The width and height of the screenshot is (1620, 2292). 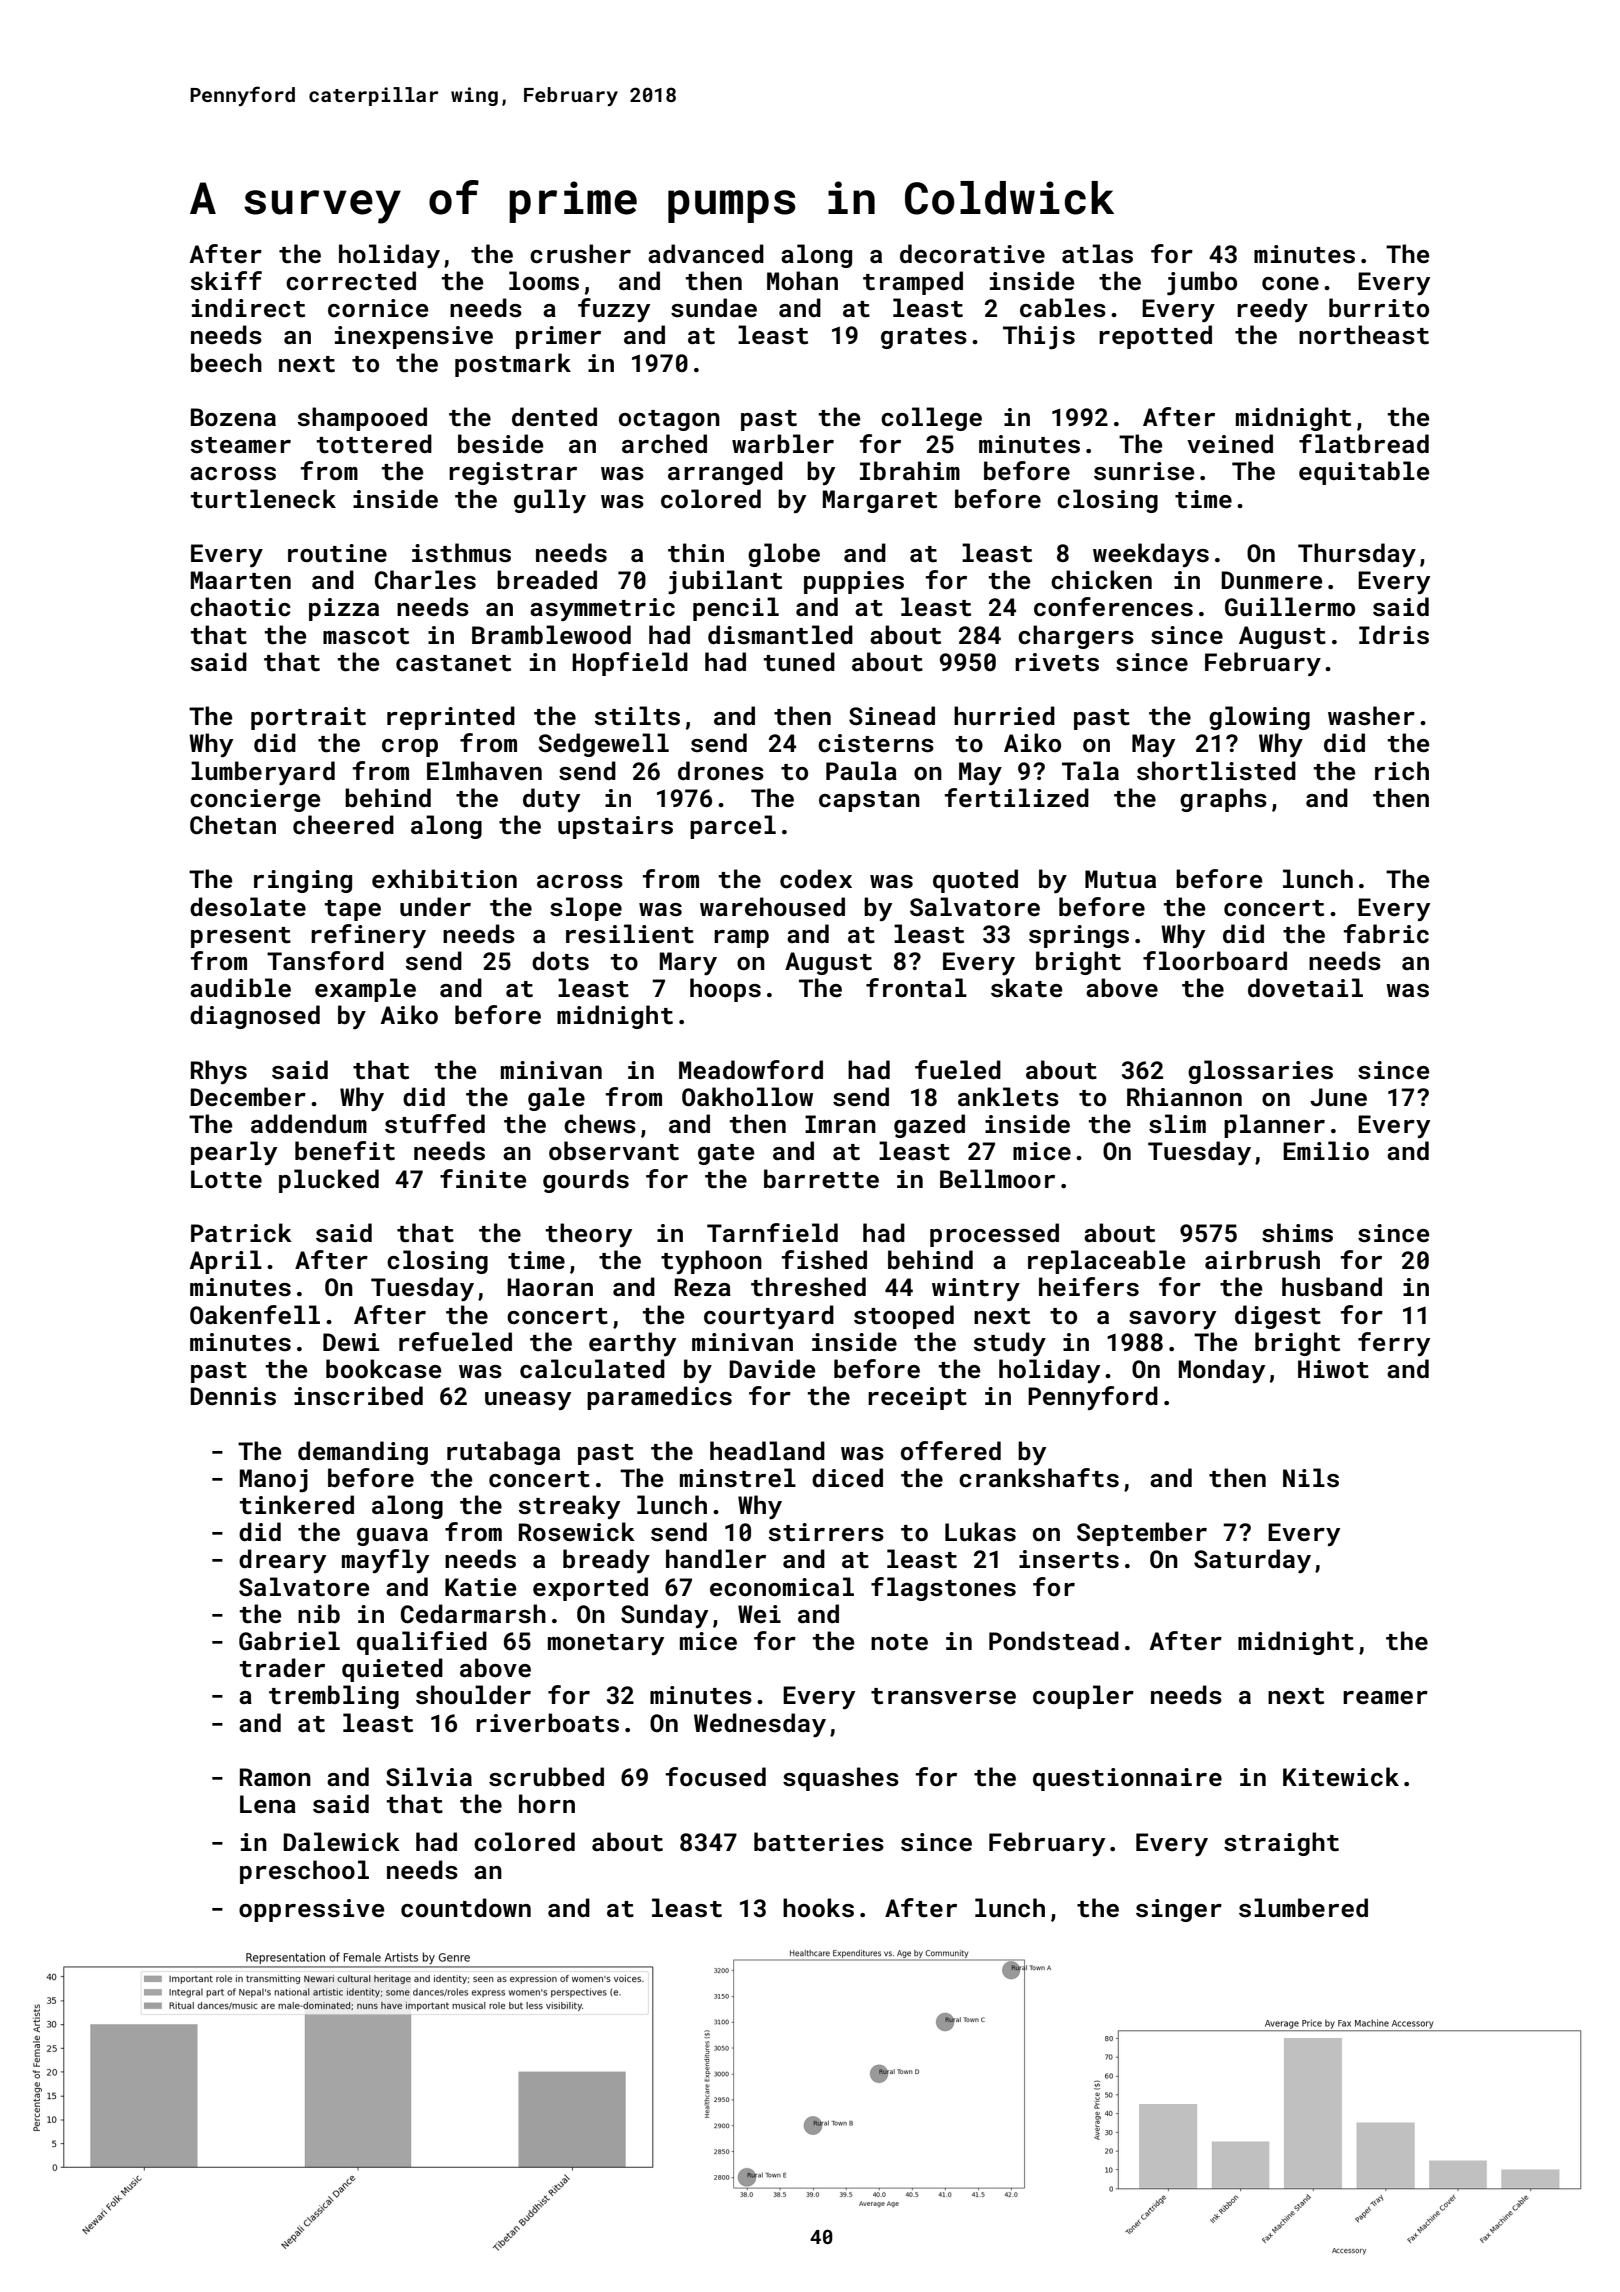 What do you see at coordinates (226, 281) in the screenshot?
I see `skiff` at bounding box center [226, 281].
